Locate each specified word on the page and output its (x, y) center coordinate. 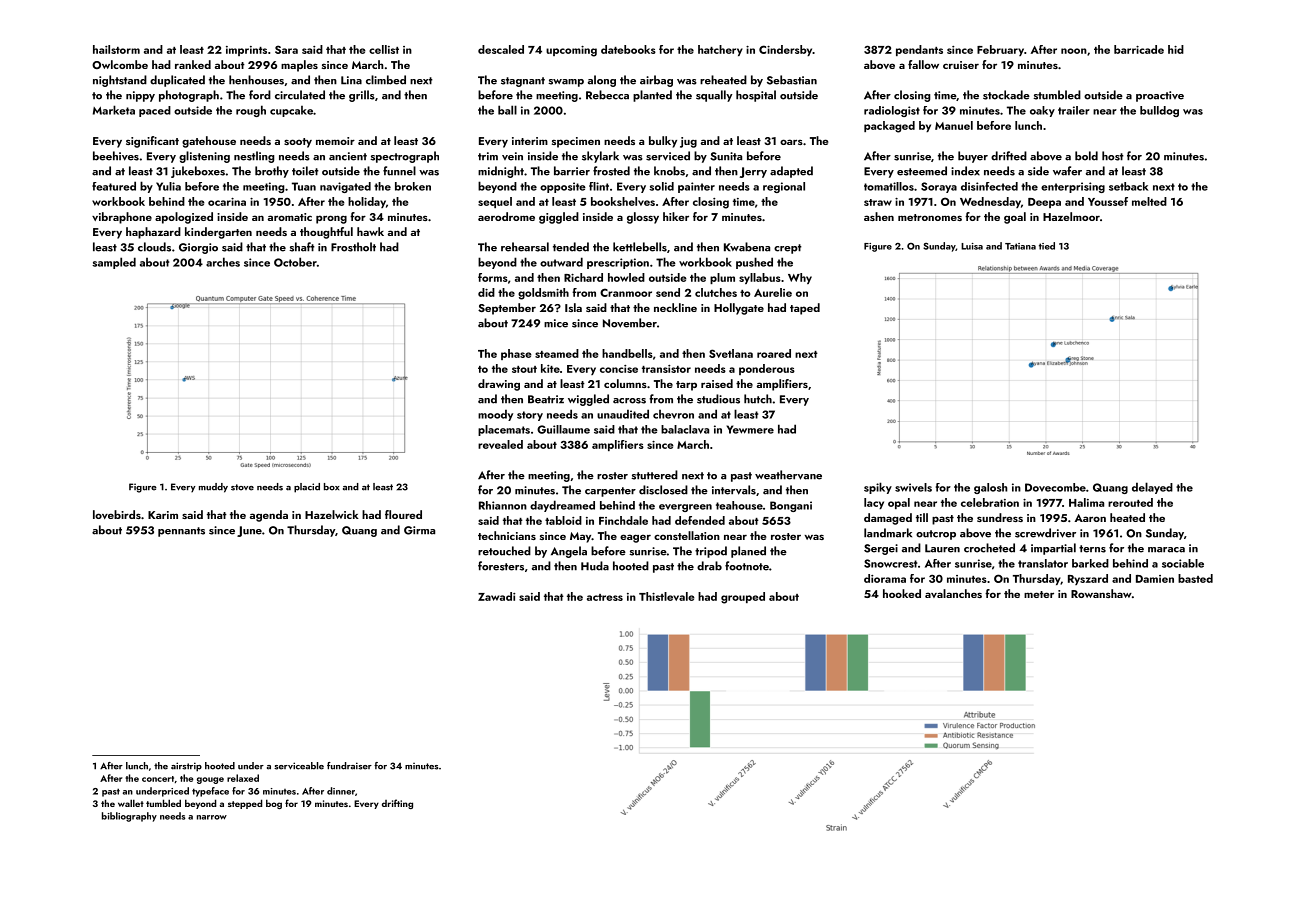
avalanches (953, 593)
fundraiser (349, 766)
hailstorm (116, 49)
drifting (397, 804)
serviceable (299, 766)
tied (1047, 246)
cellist (384, 49)
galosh (990, 488)
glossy (643, 218)
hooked (902, 593)
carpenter (610, 492)
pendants (919, 50)
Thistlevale (667, 596)
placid (307, 488)
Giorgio (198, 248)
